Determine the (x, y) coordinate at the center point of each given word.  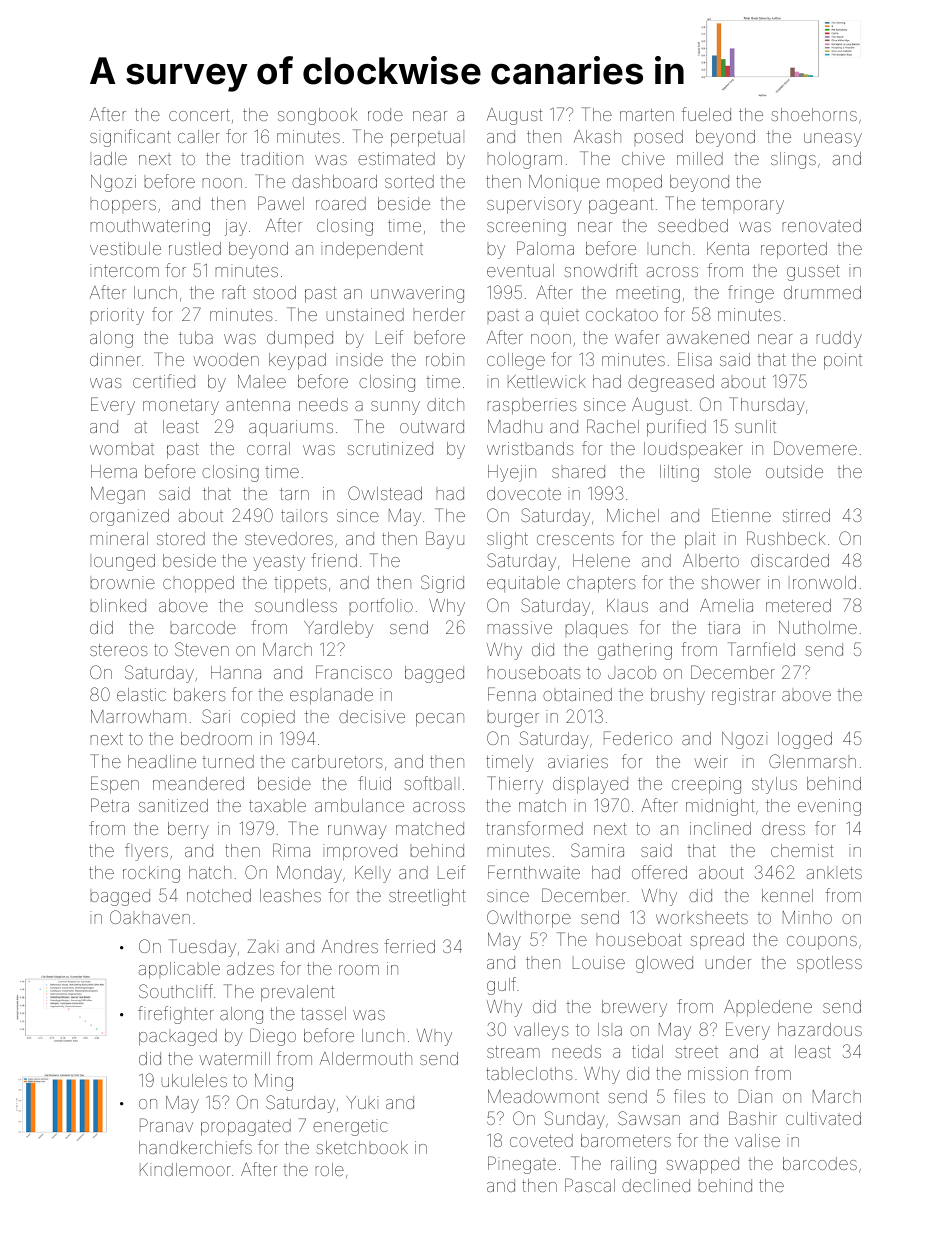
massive (520, 627)
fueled (706, 114)
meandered (198, 783)
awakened (708, 337)
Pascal (590, 1185)
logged (805, 740)
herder (439, 314)
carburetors (337, 761)
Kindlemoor (185, 1169)
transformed (534, 828)
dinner (115, 359)
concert (199, 115)
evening (829, 807)
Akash (597, 136)
